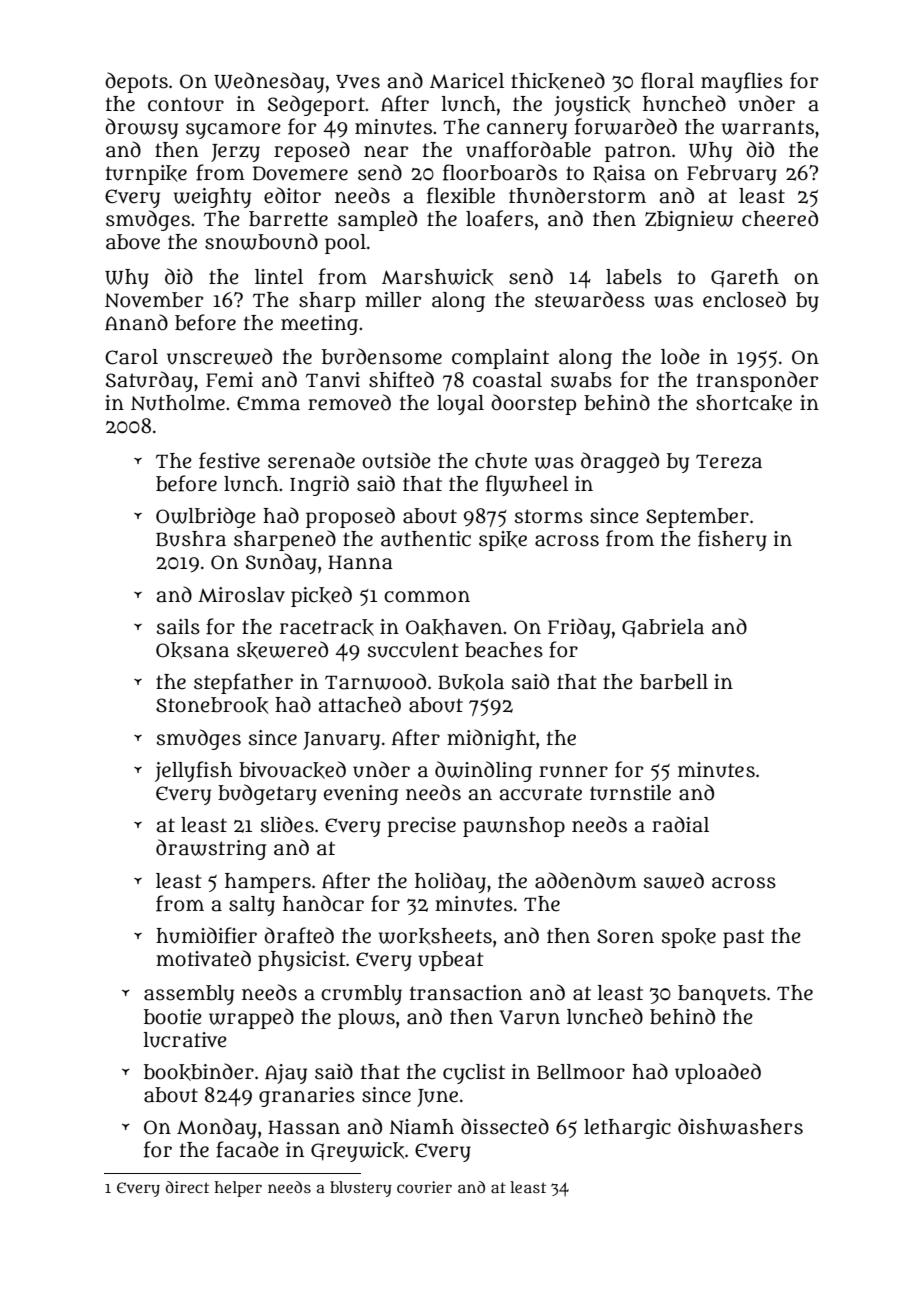 The height and width of the image is (1308, 924). Describe the element at coordinates (427, 597) in the image. I see `common` at that location.
